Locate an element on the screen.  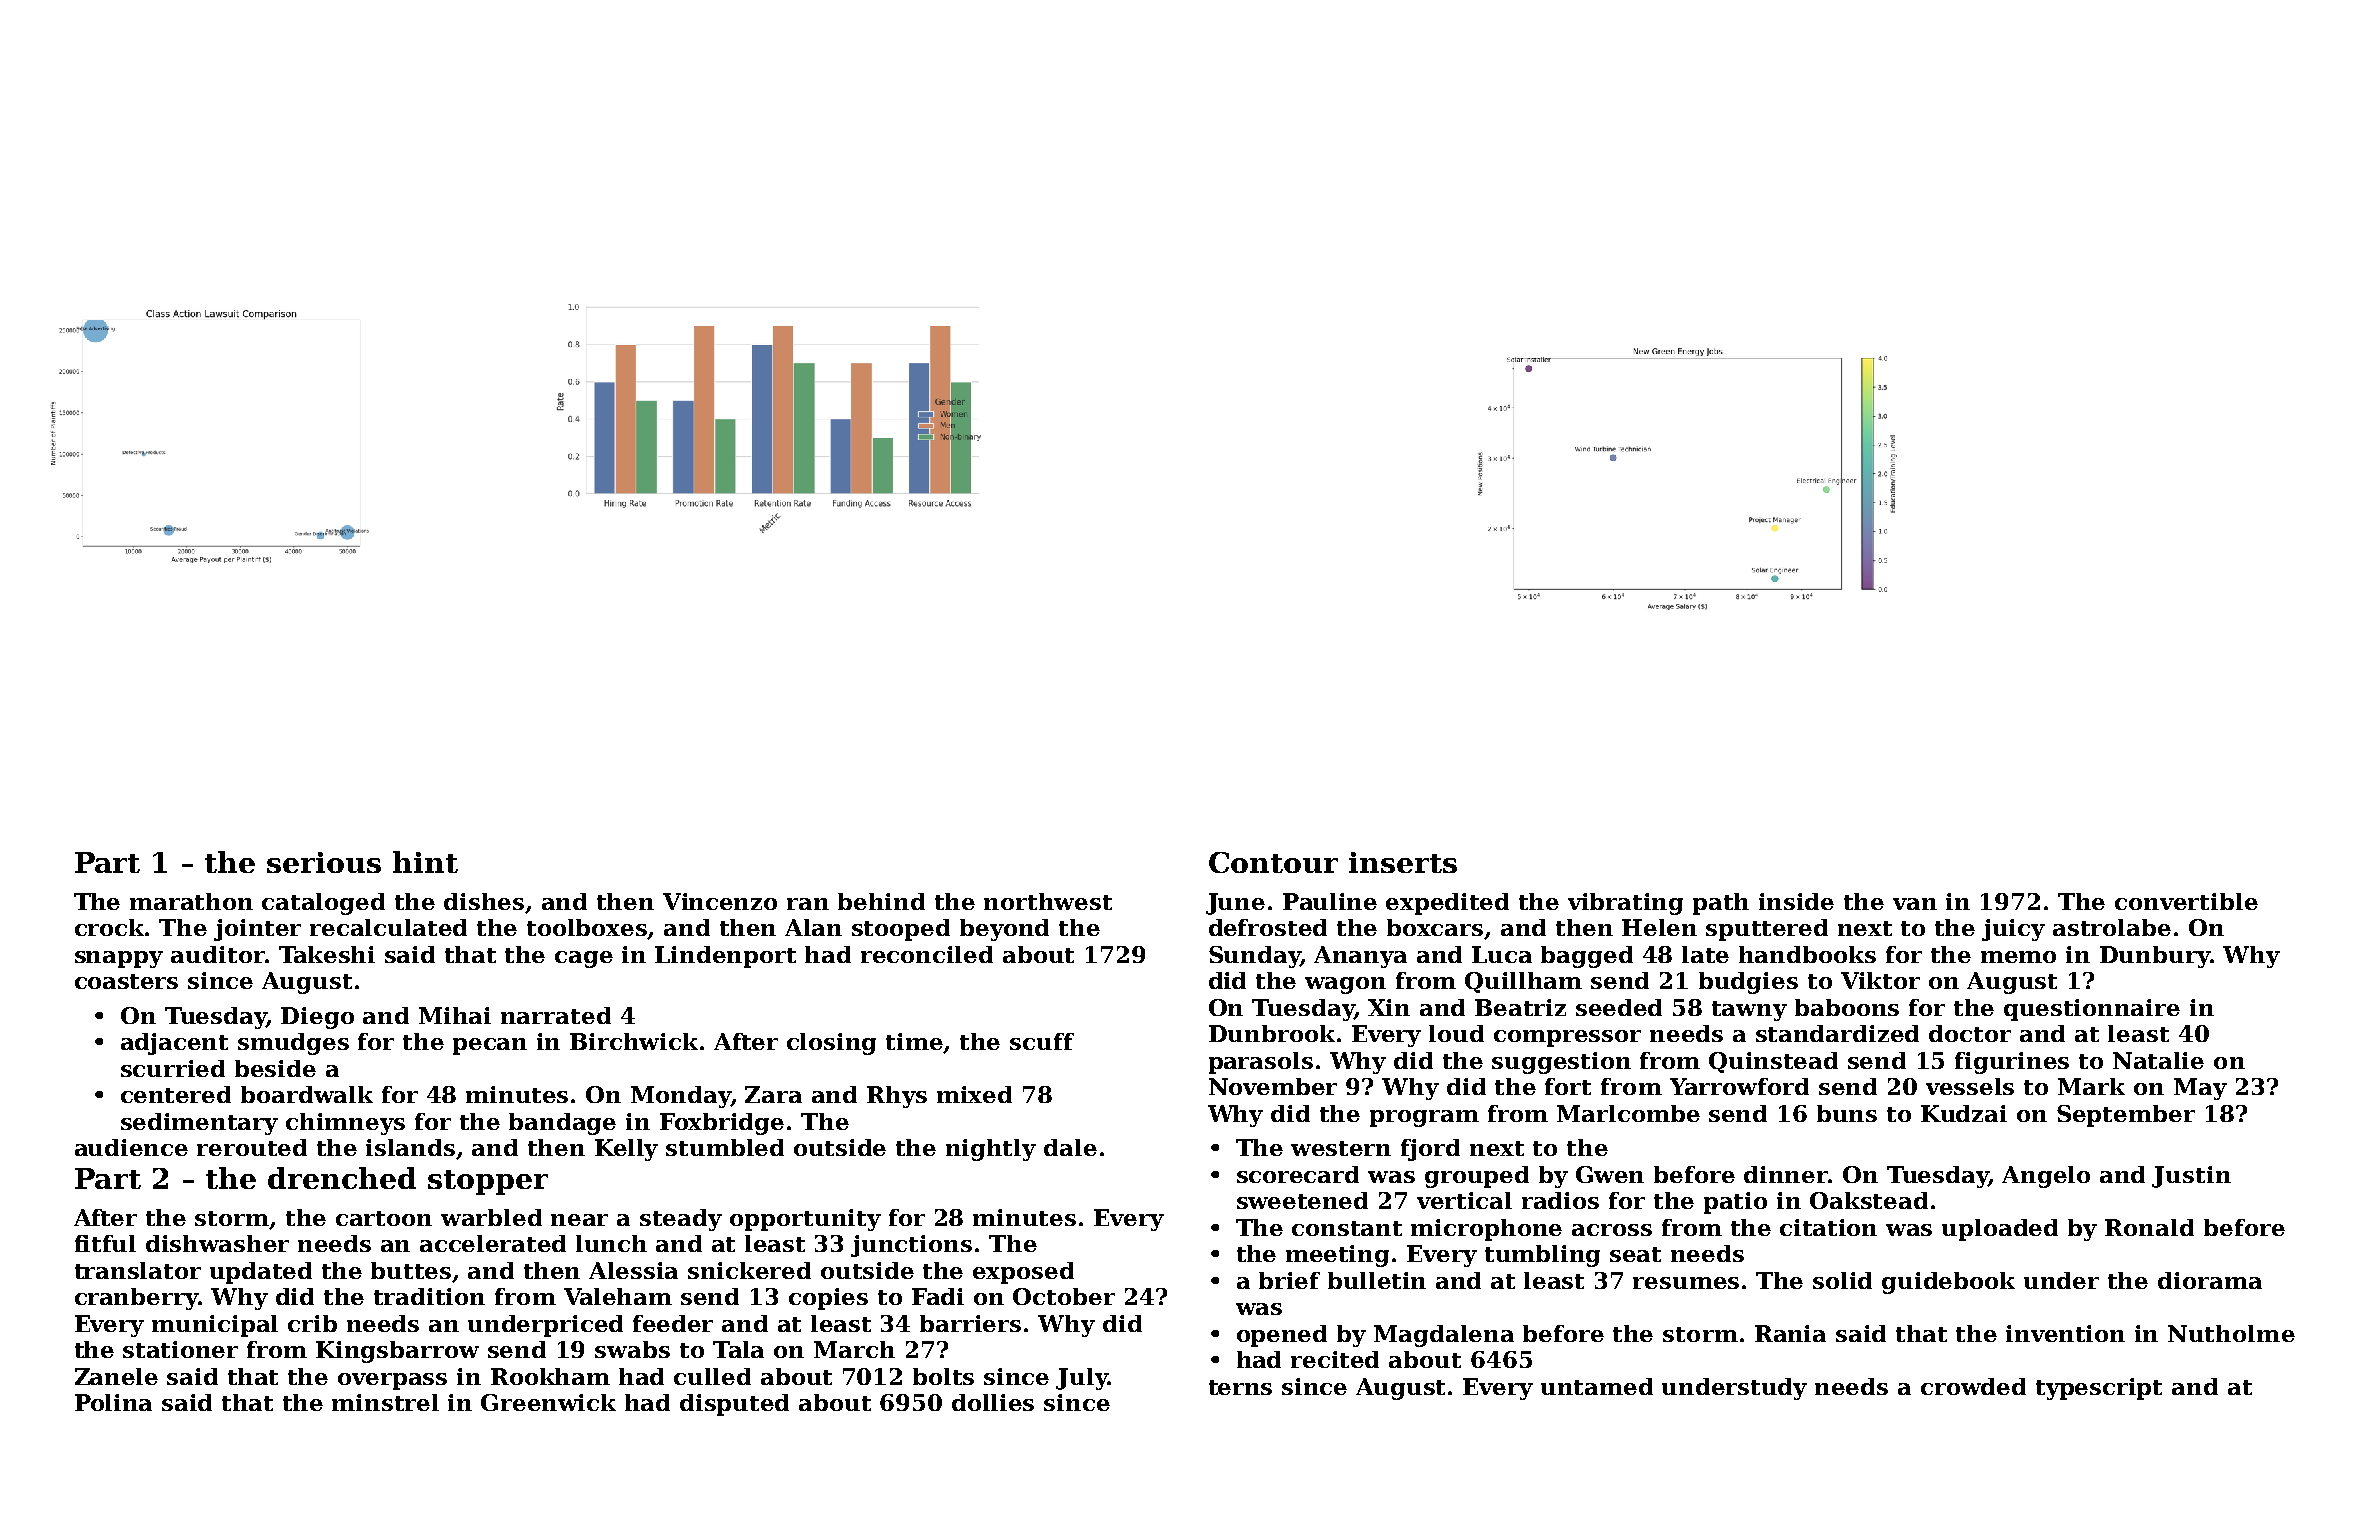
Lindenport is located at coordinates (725, 957).
